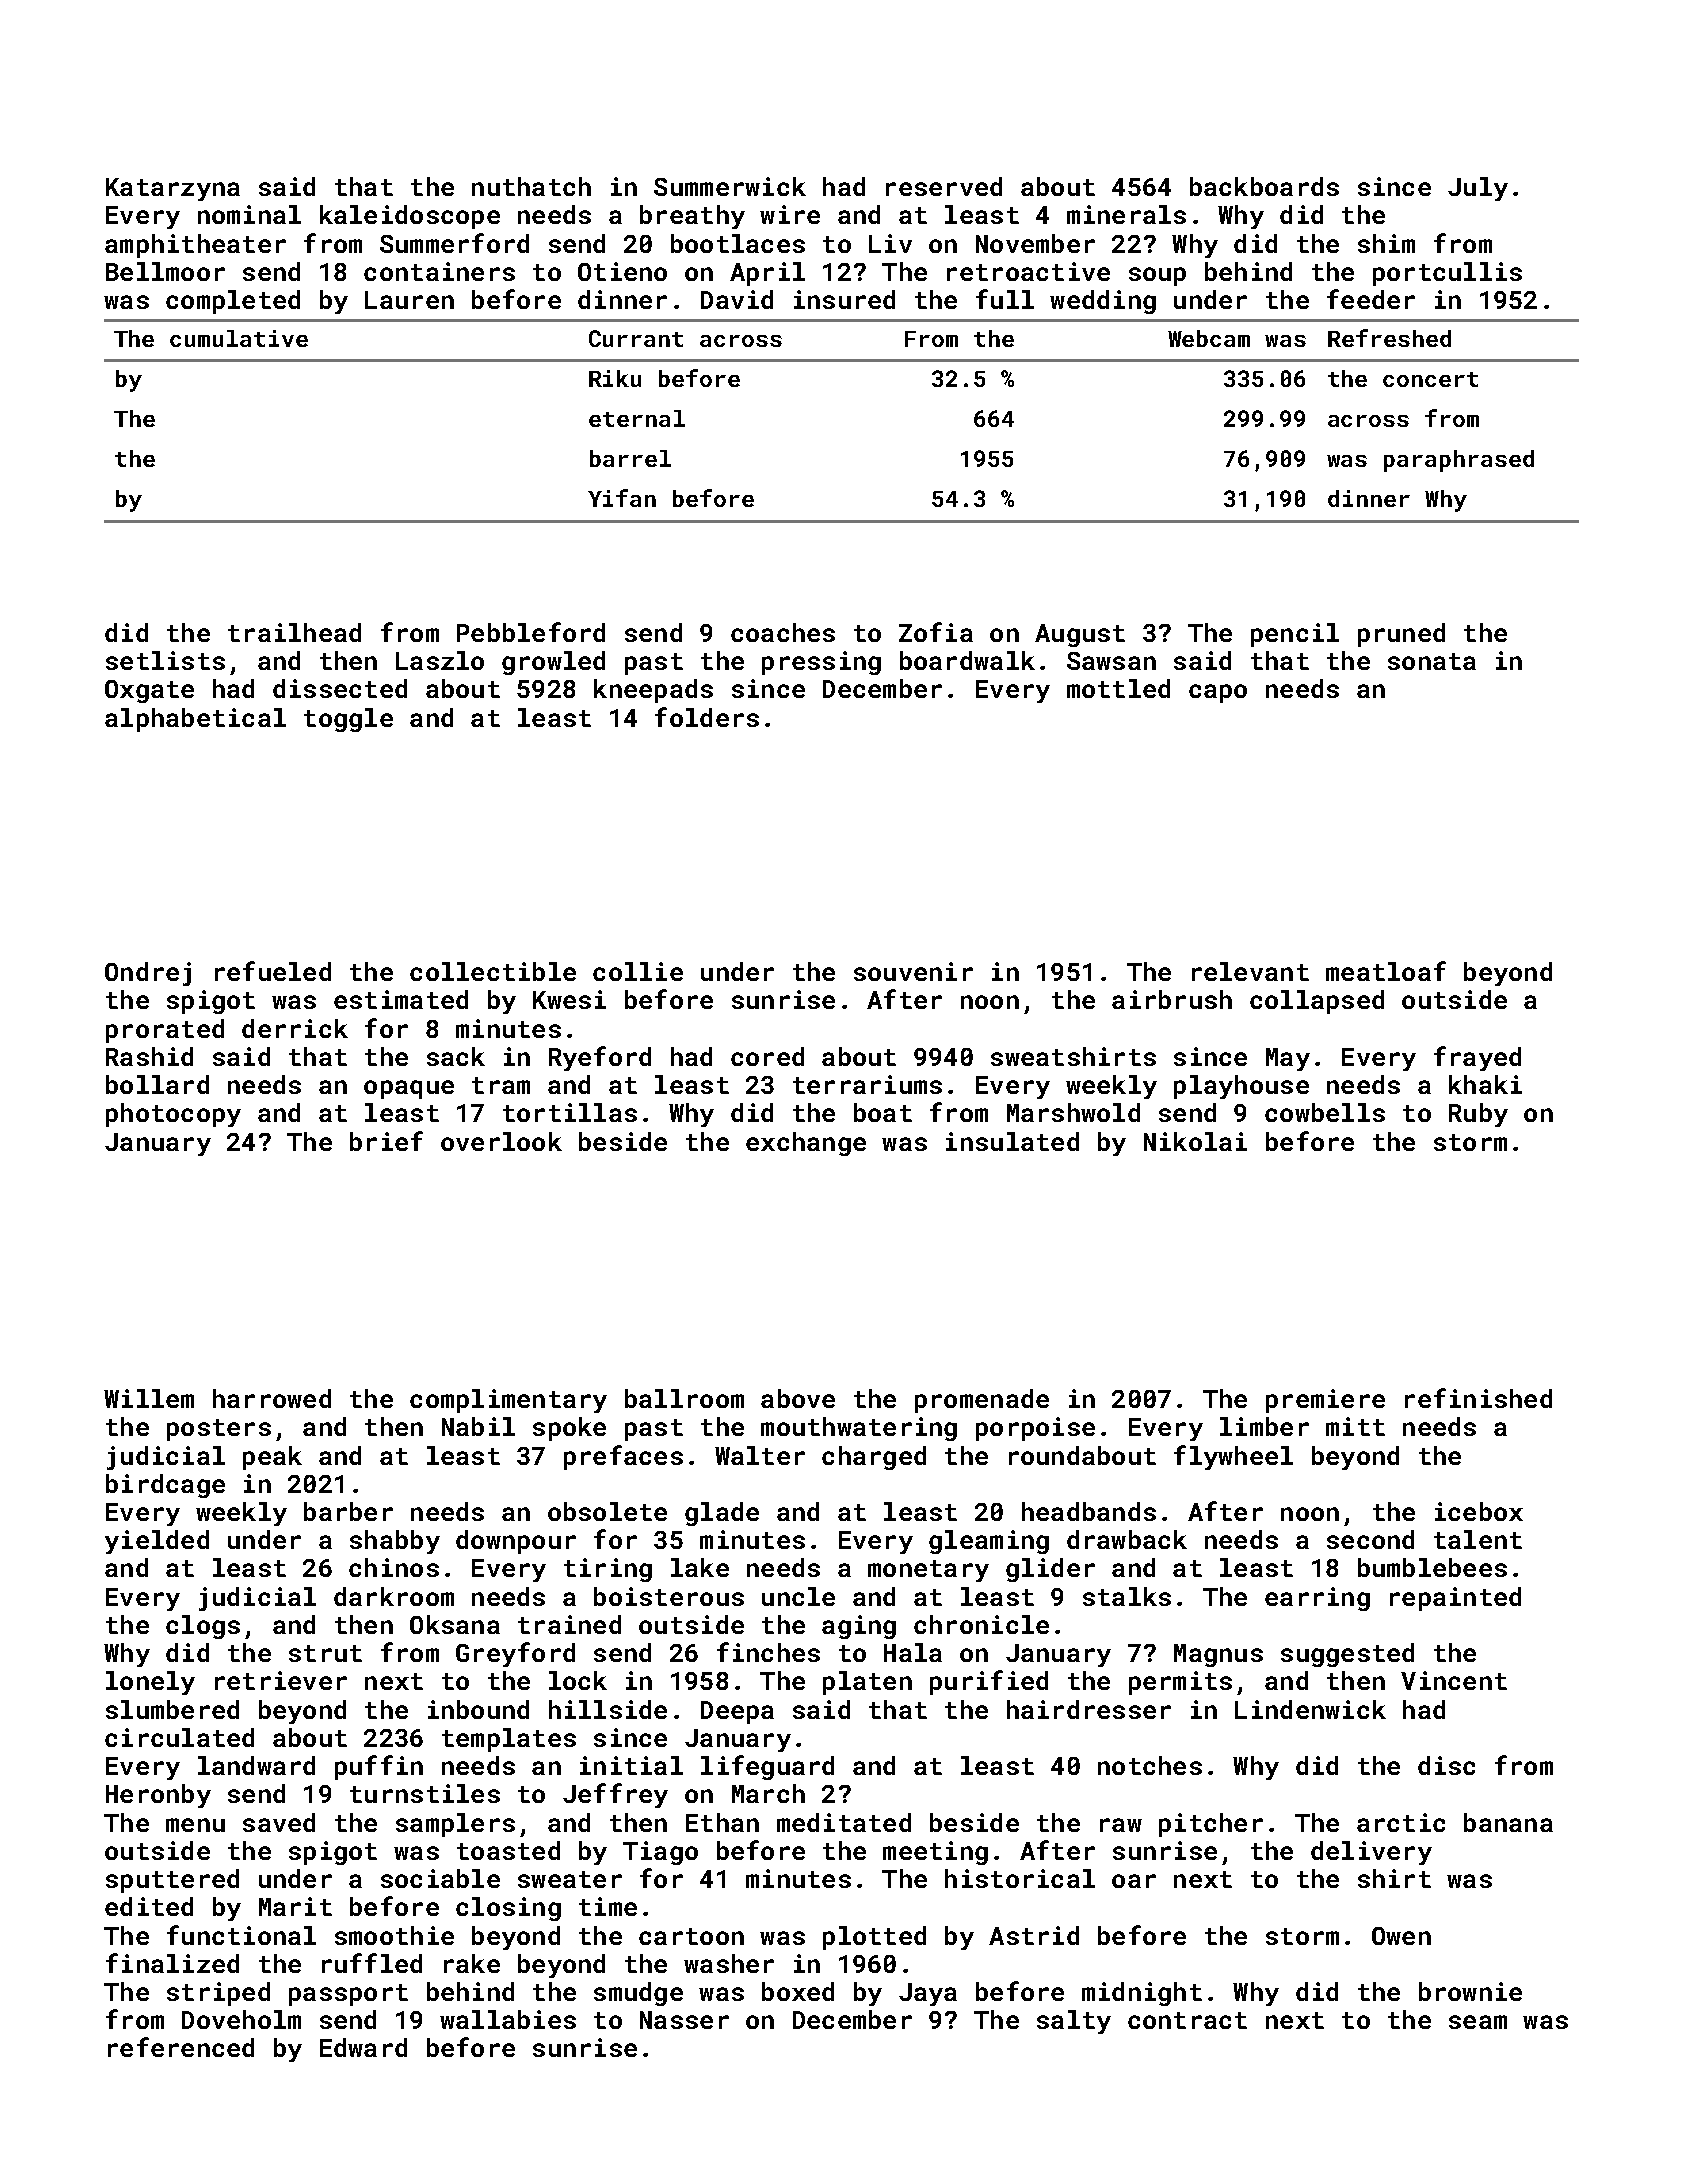 The height and width of the image is (2178, 1683). Describe the element at coordinates (1118, 688) in the image. I see `mottled` at that location.
